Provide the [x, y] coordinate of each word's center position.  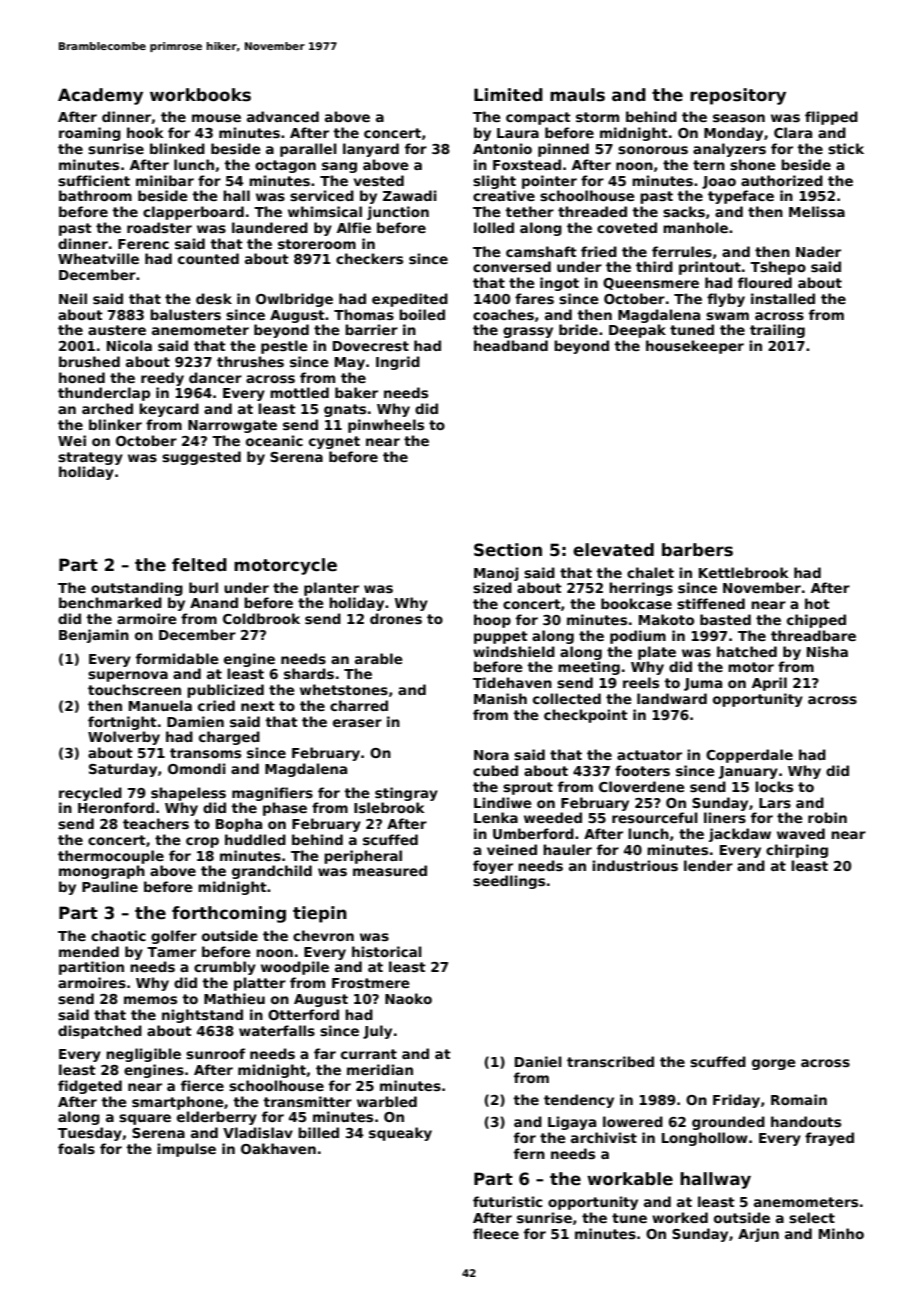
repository [738, 96]
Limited [508, 95]
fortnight [122, 723]
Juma [703, 684]
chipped [816, 621]
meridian [380, 1069]
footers [642, 770]
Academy [100, 96]
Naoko [408, 998]
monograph [102, 872]
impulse [186, 1150]
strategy [90, 458]
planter [331, 589]
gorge [774, 1064]
